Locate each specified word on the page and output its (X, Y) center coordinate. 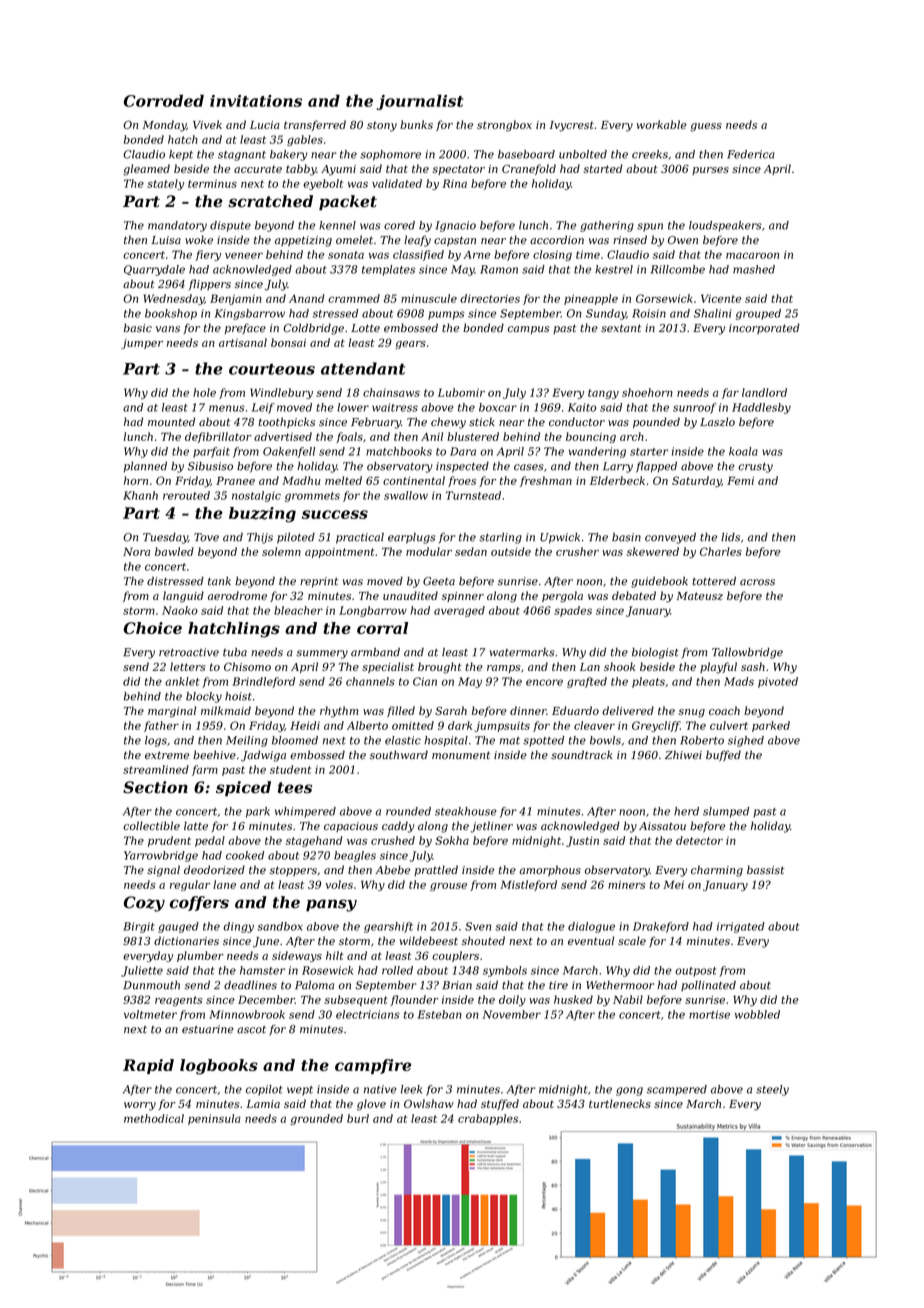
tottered (714, 581)
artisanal (243, 342)
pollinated (708, 986)
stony (382, 126)
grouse (448, 887)
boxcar (498, 407)
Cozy (144, 904)
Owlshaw (428, 1103)
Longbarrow (373, 611)
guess (706, 127)
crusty (755, 467)
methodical (154, 1118)
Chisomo (247, 666)
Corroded (163, 100)
